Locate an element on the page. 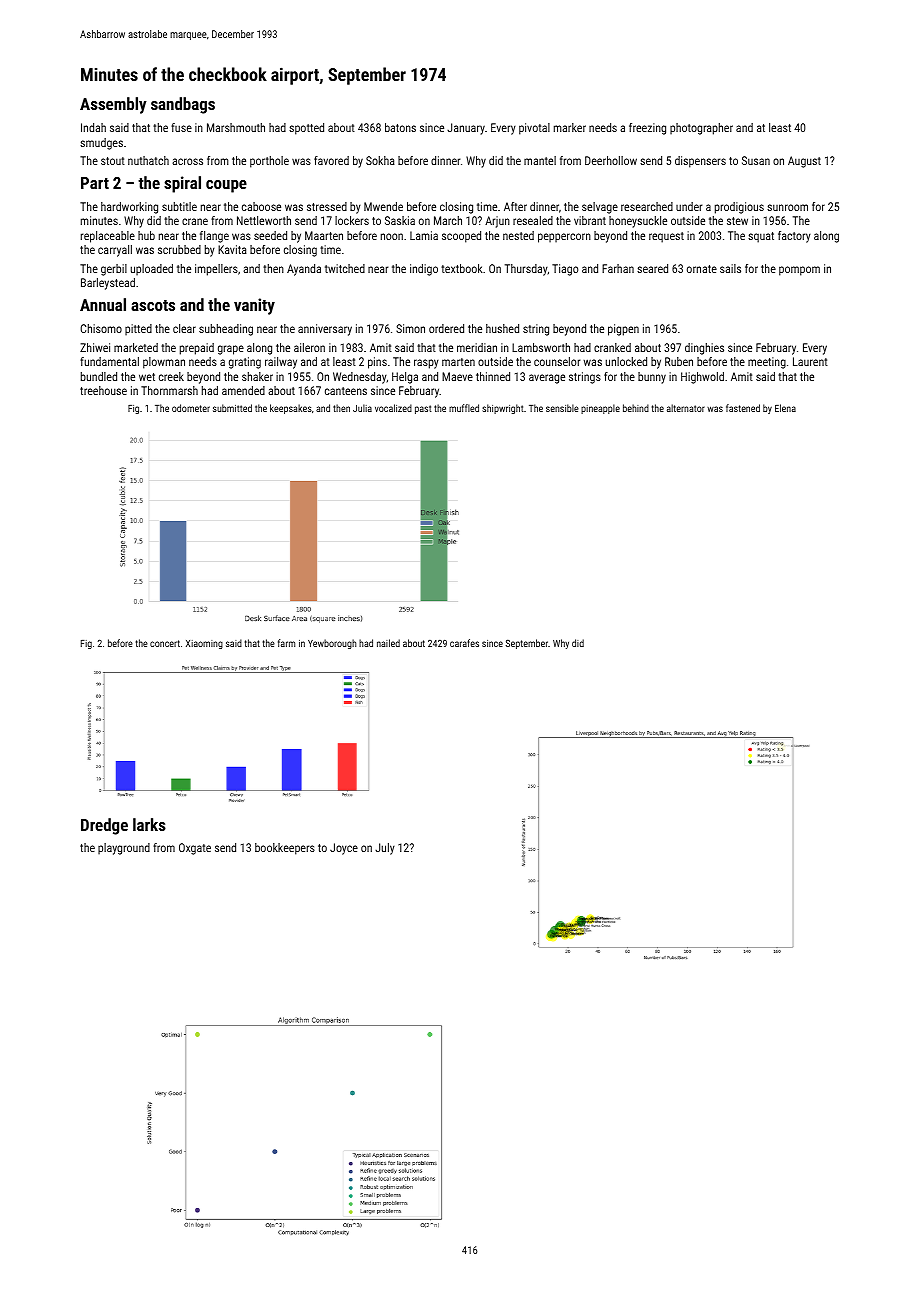 This document has width=924, height=1308. porthole is located at coordinates (269, 162).
